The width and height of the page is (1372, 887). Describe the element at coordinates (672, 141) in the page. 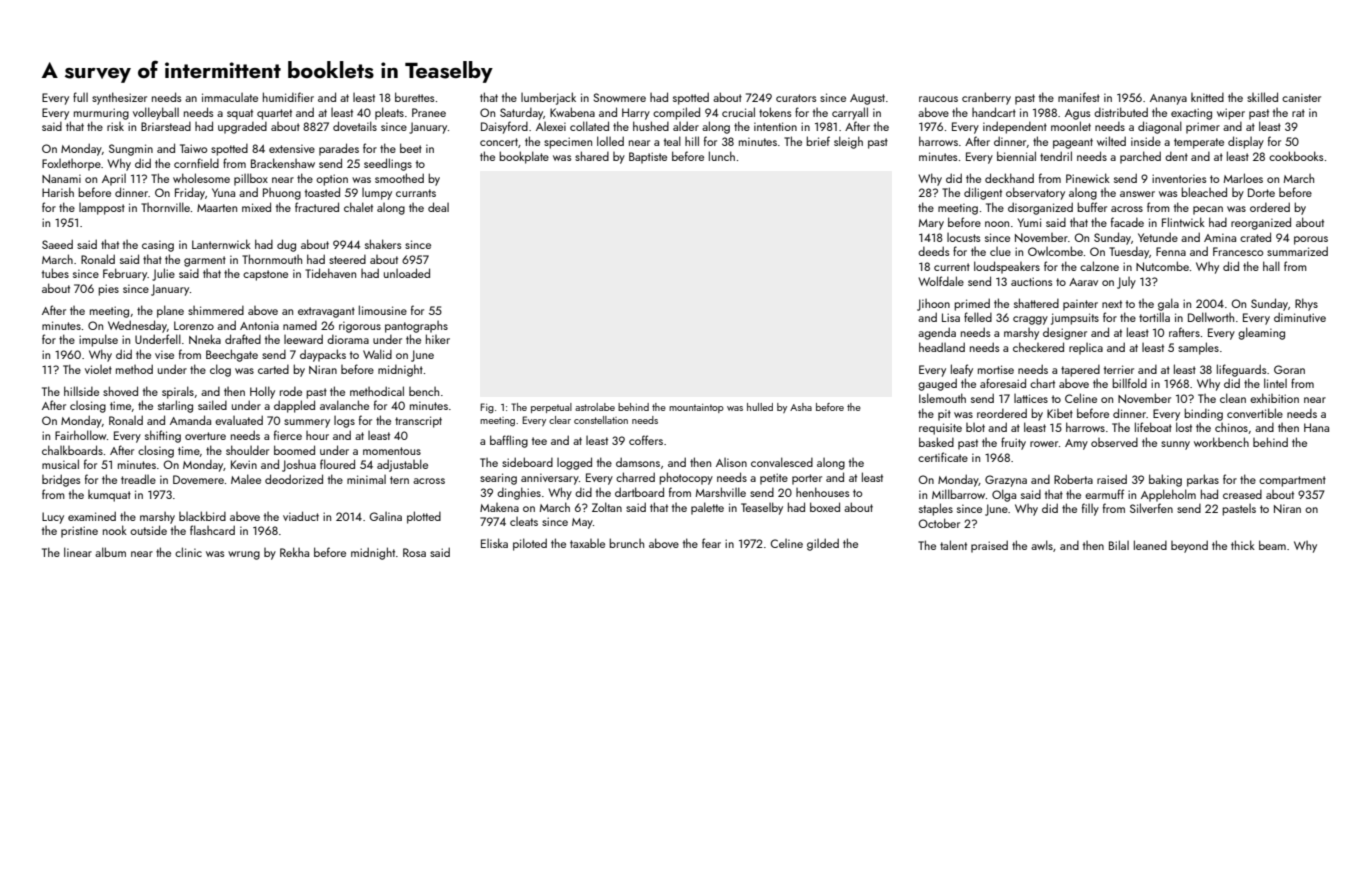

I see `teal` at that location.
